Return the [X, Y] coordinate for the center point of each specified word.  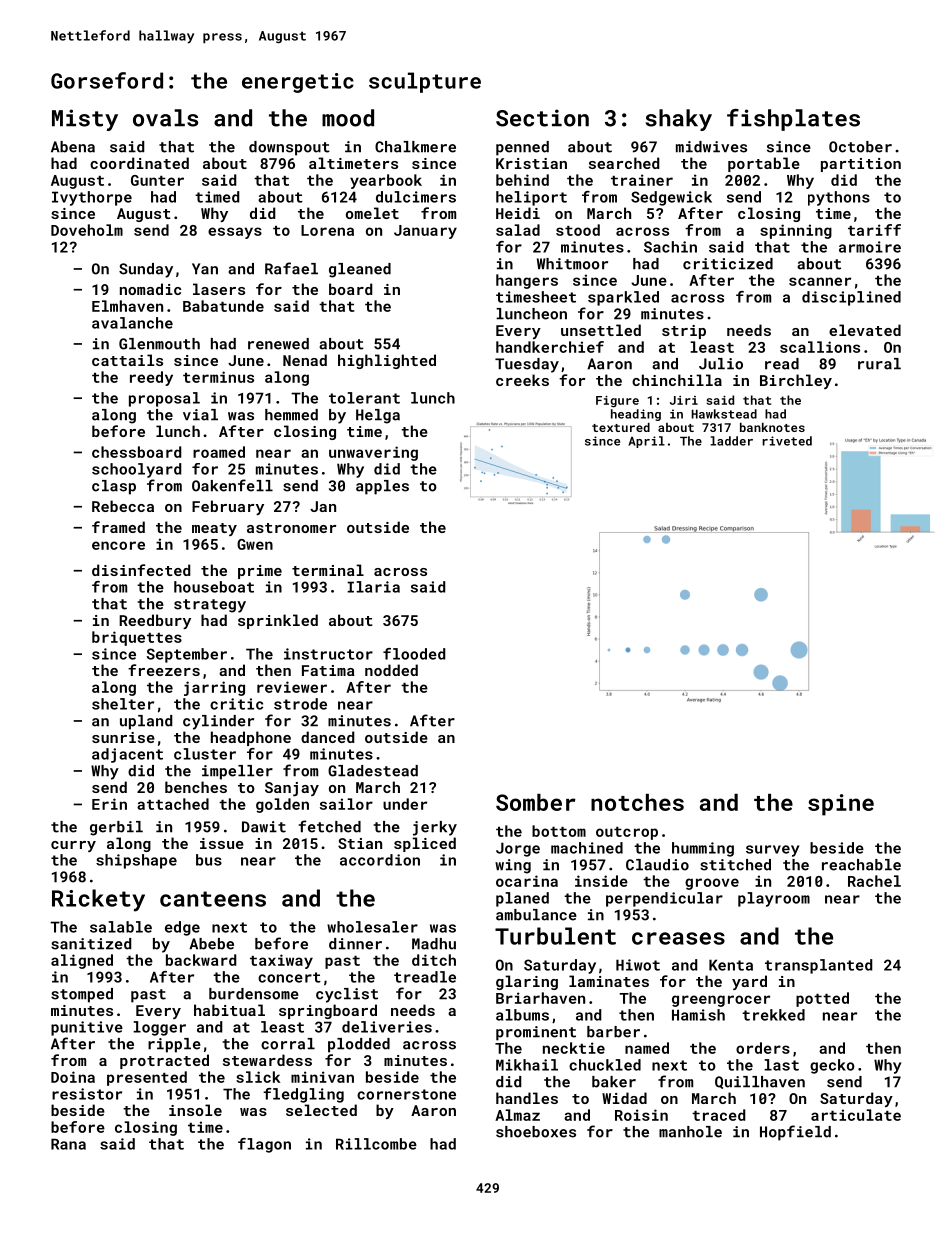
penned [522, 148]
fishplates [793, 120]
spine [841, 805]
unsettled [601, 330]
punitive [87, 1028]
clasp [114, 487]
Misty [85, 120]
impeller [237, 772]
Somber [536, 802]
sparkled [623, 298]
